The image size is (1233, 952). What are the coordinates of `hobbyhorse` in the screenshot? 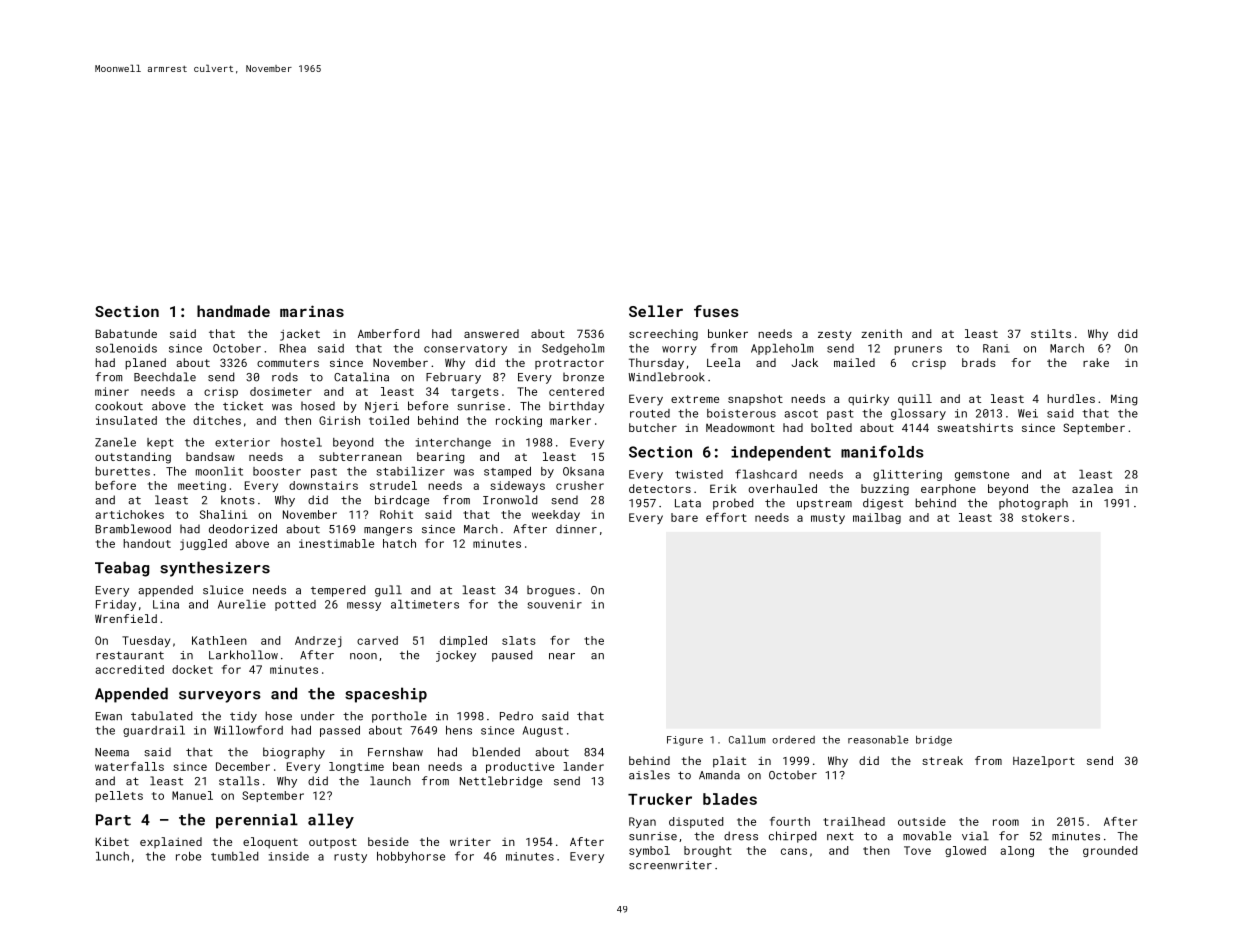 It's located at (411, 857).
